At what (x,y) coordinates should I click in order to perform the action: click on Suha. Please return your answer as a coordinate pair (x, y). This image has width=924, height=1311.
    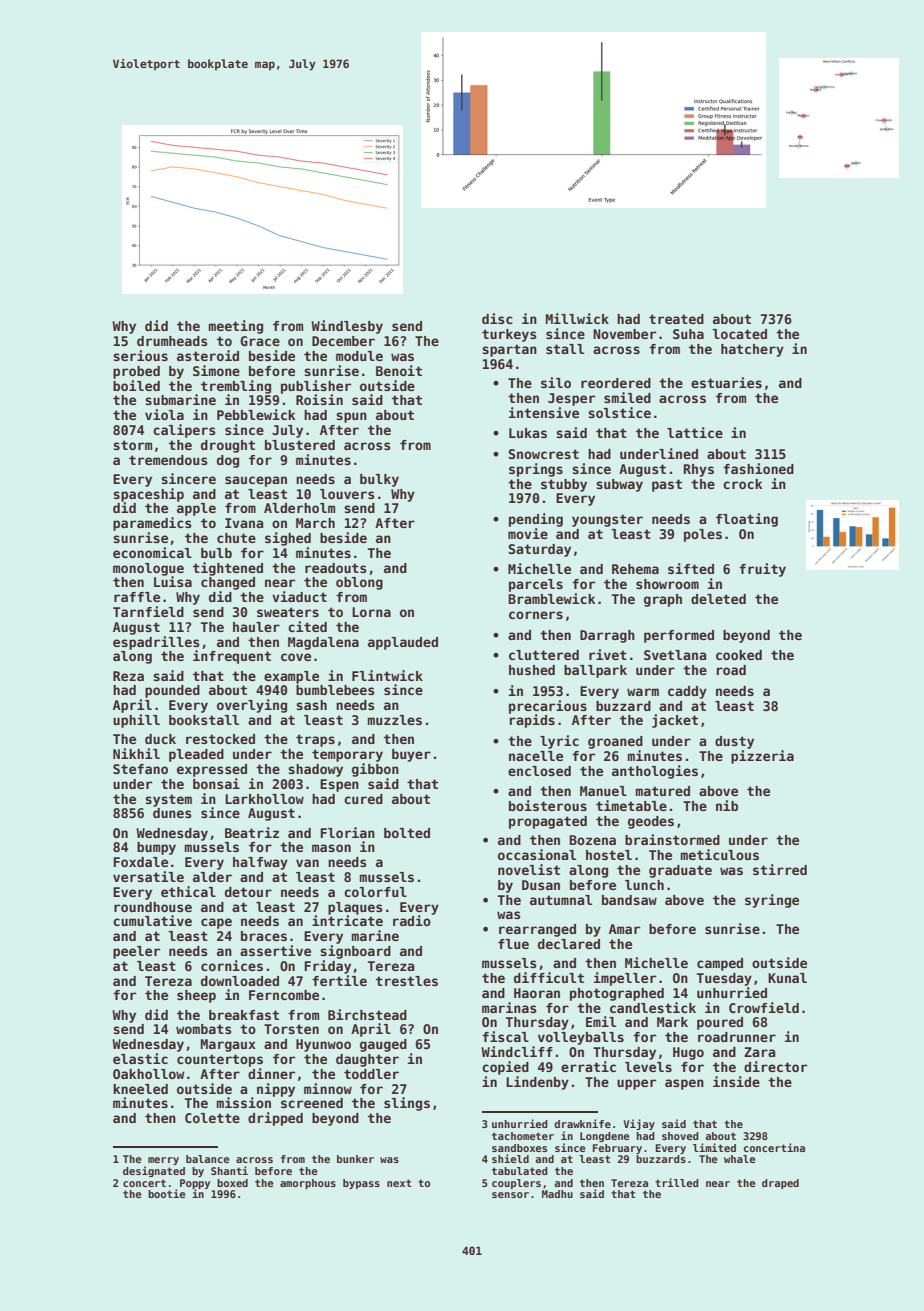
    Looking at the image, I should click on (688, 334).
